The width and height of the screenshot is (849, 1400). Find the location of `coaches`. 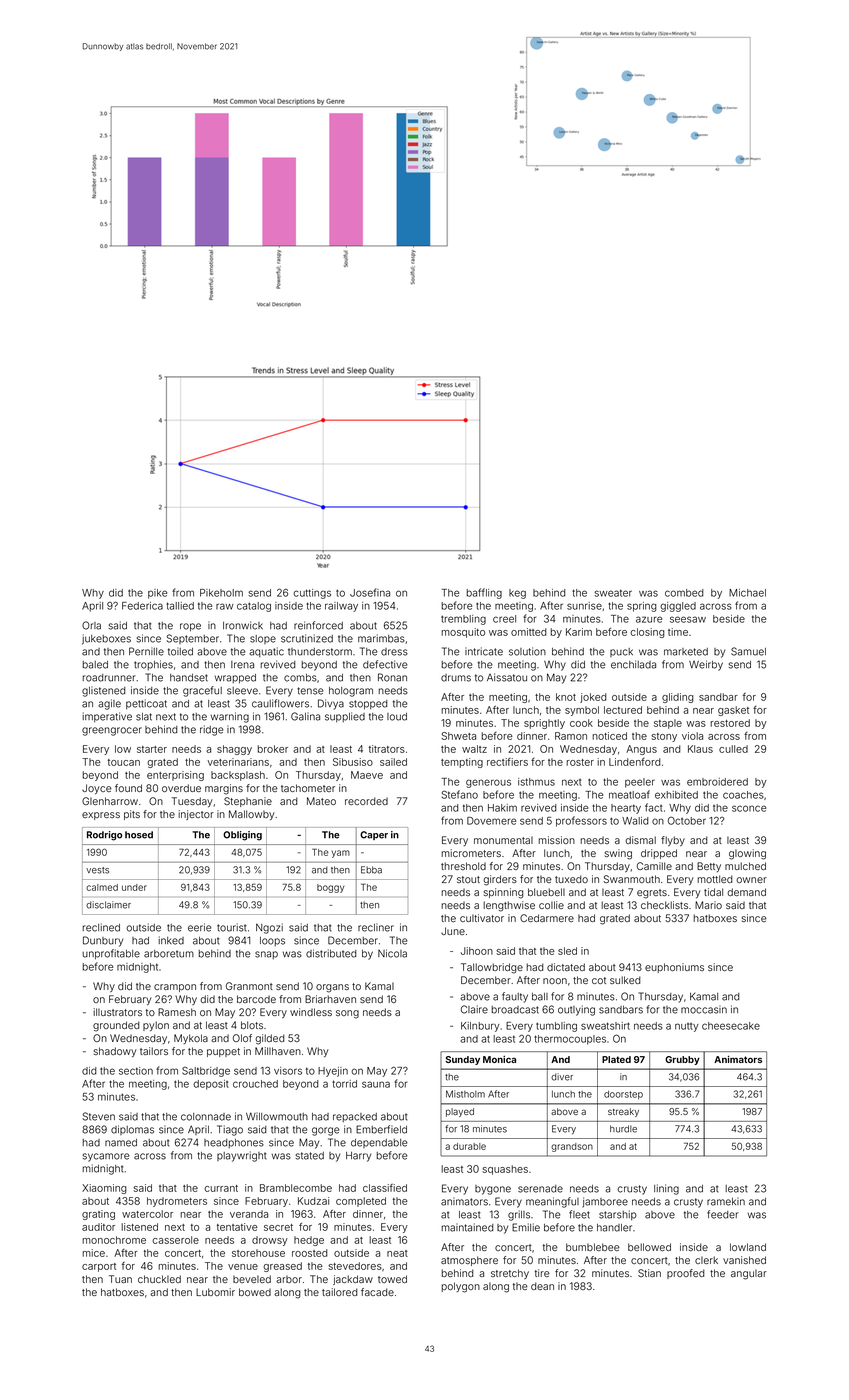

coaches is located at coordinates (743, 795).
